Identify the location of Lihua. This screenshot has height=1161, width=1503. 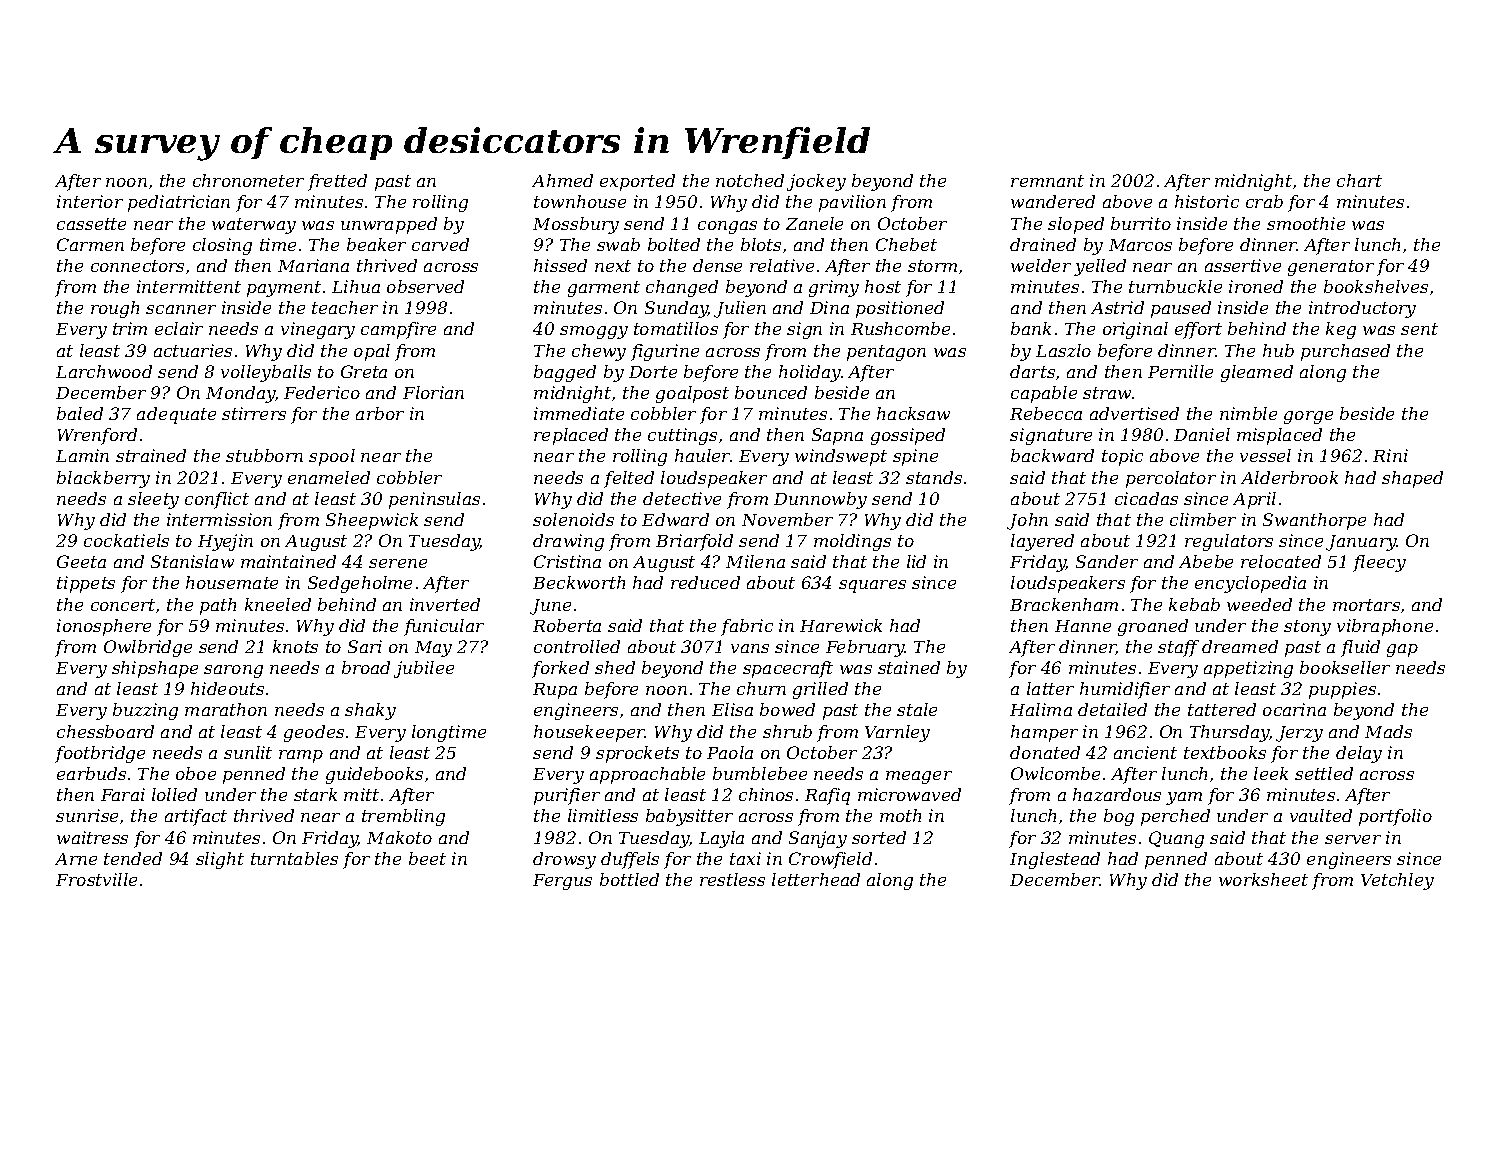
(356, 286).
